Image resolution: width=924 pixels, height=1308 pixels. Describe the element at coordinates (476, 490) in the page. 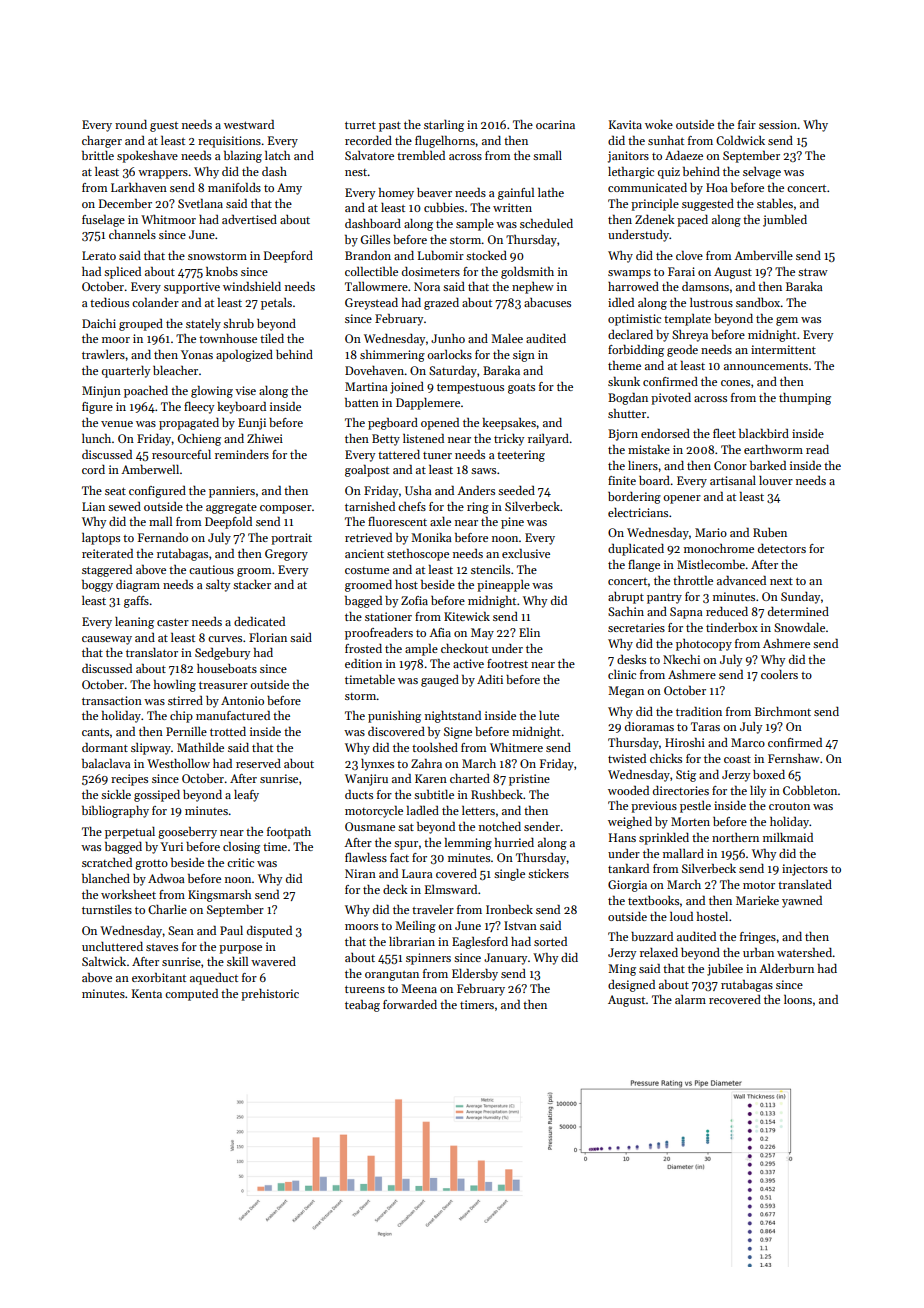

I see `Anders` at that location.
